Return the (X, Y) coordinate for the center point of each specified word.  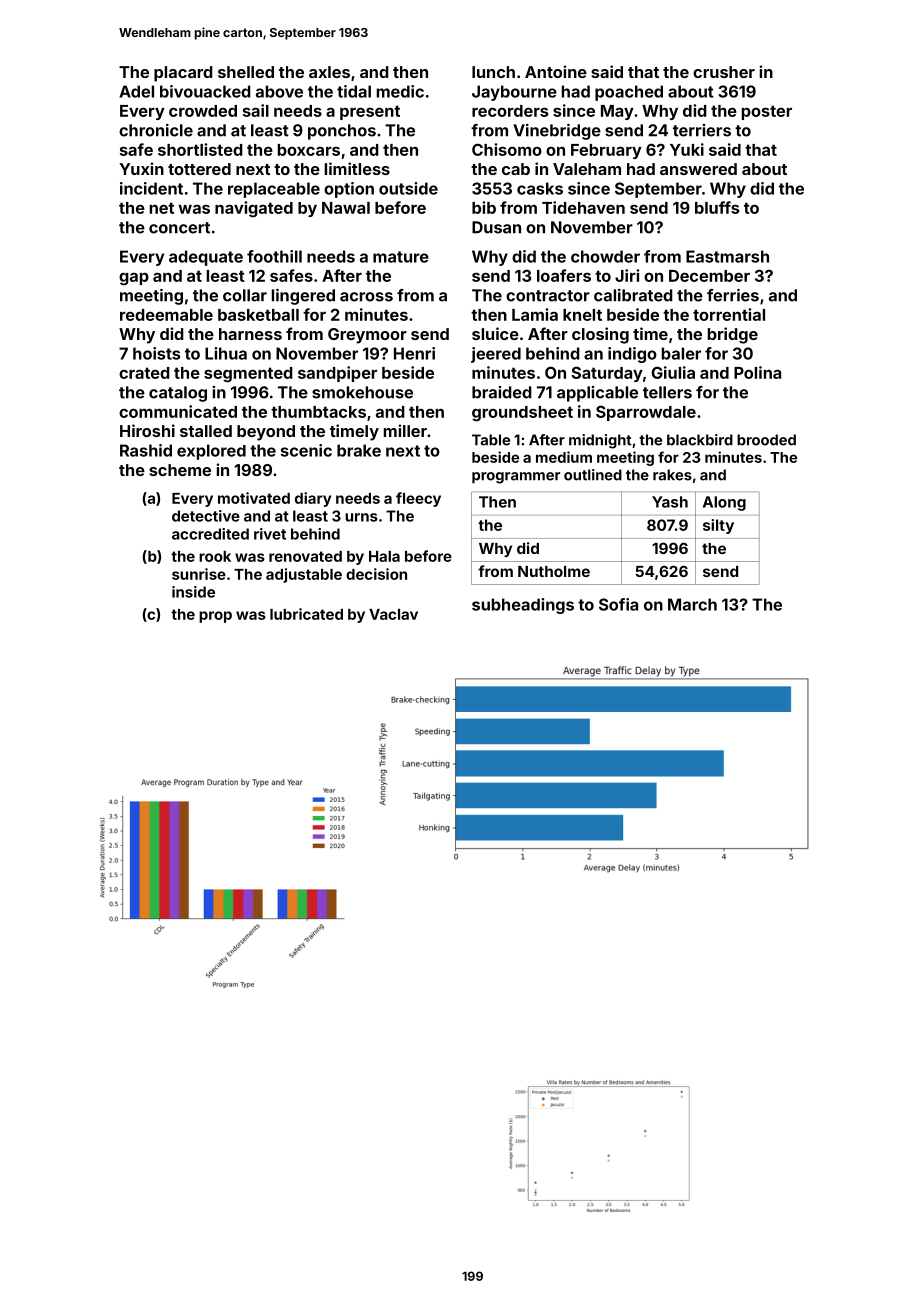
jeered (496, 355)
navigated (254, 209)
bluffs (717, 207)
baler (681, 353)
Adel (136, 91)
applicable (597, 394)
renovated (305, 556)
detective (206, 516)
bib (484, 207)
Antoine (556, 71)
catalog (178, 394)
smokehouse (362, 392)
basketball (258, 315)
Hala (384, 556)
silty (718, 526)
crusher (724, 72)
